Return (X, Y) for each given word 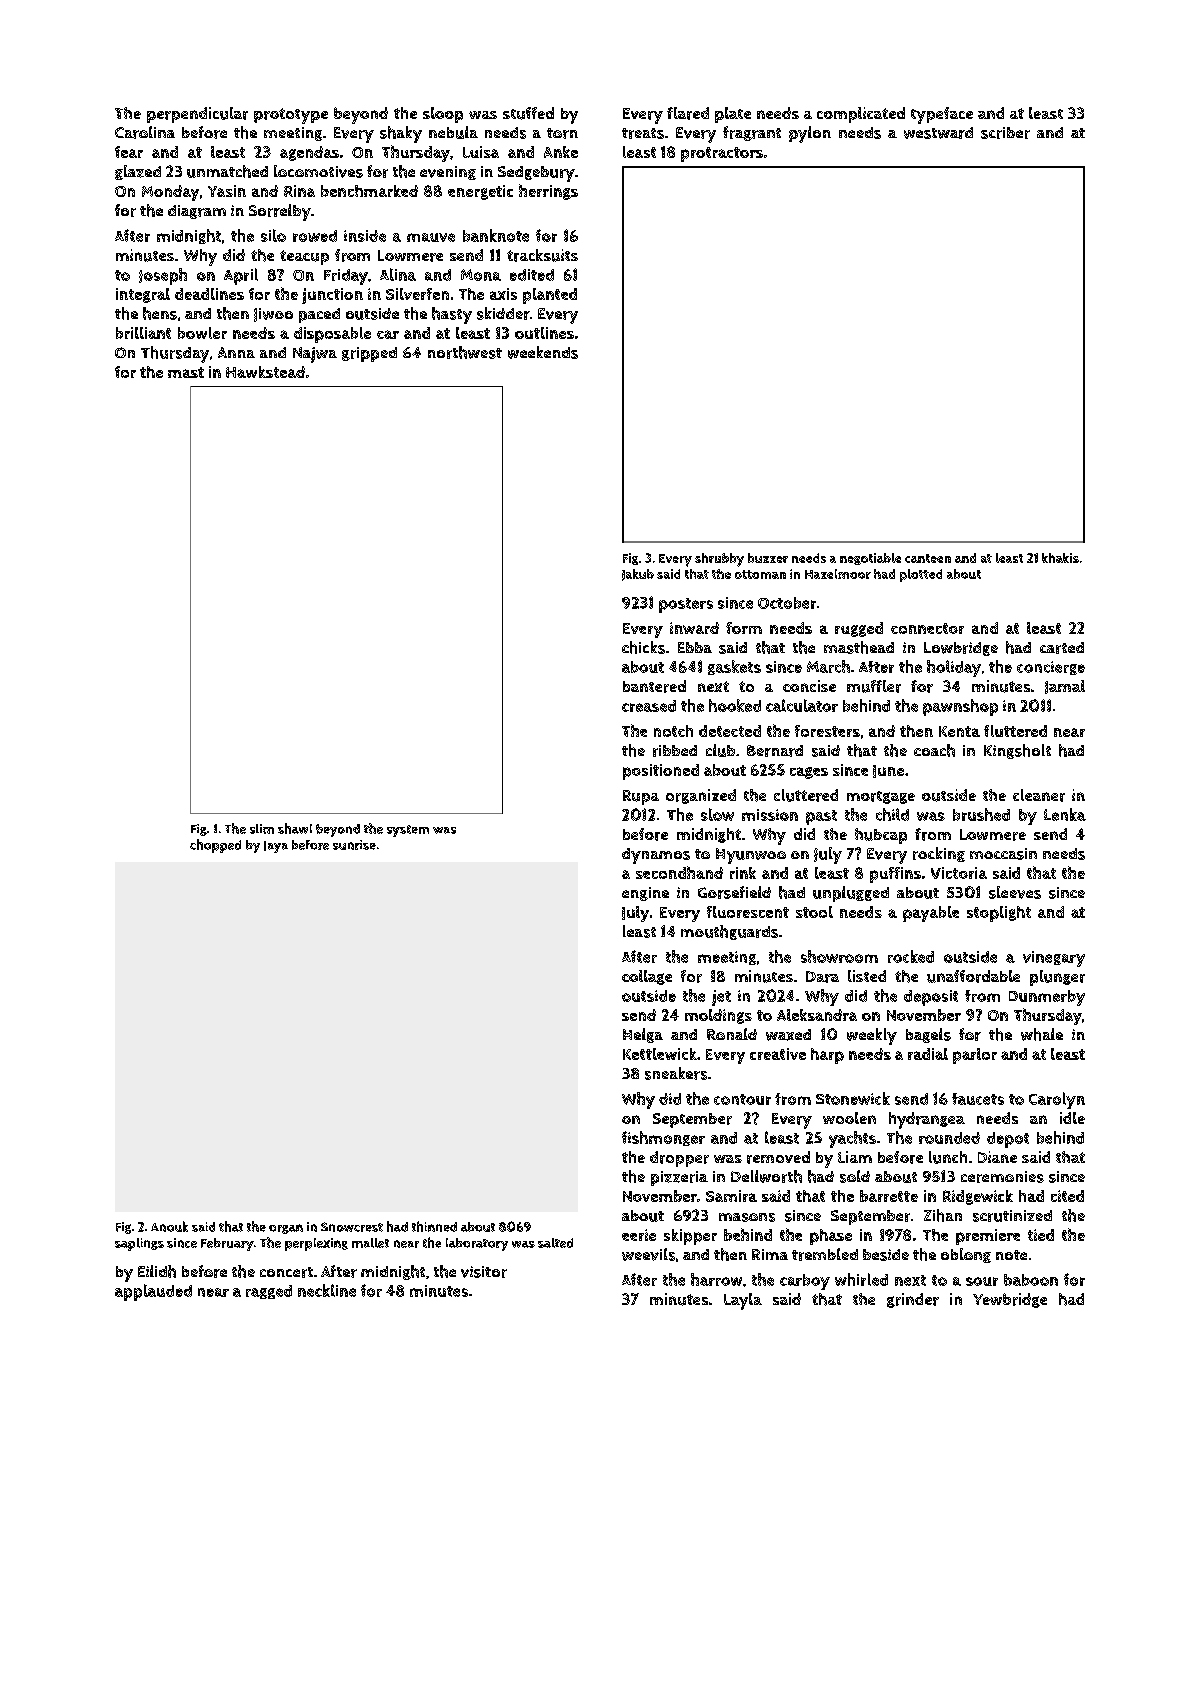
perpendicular (197, 115)
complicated (861, 115)
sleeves (1015, 892)
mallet (370, 1243)
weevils (648, 1254)
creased (649, 706)
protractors (722, 154)
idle (1072, 1118)
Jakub (638, 575)
